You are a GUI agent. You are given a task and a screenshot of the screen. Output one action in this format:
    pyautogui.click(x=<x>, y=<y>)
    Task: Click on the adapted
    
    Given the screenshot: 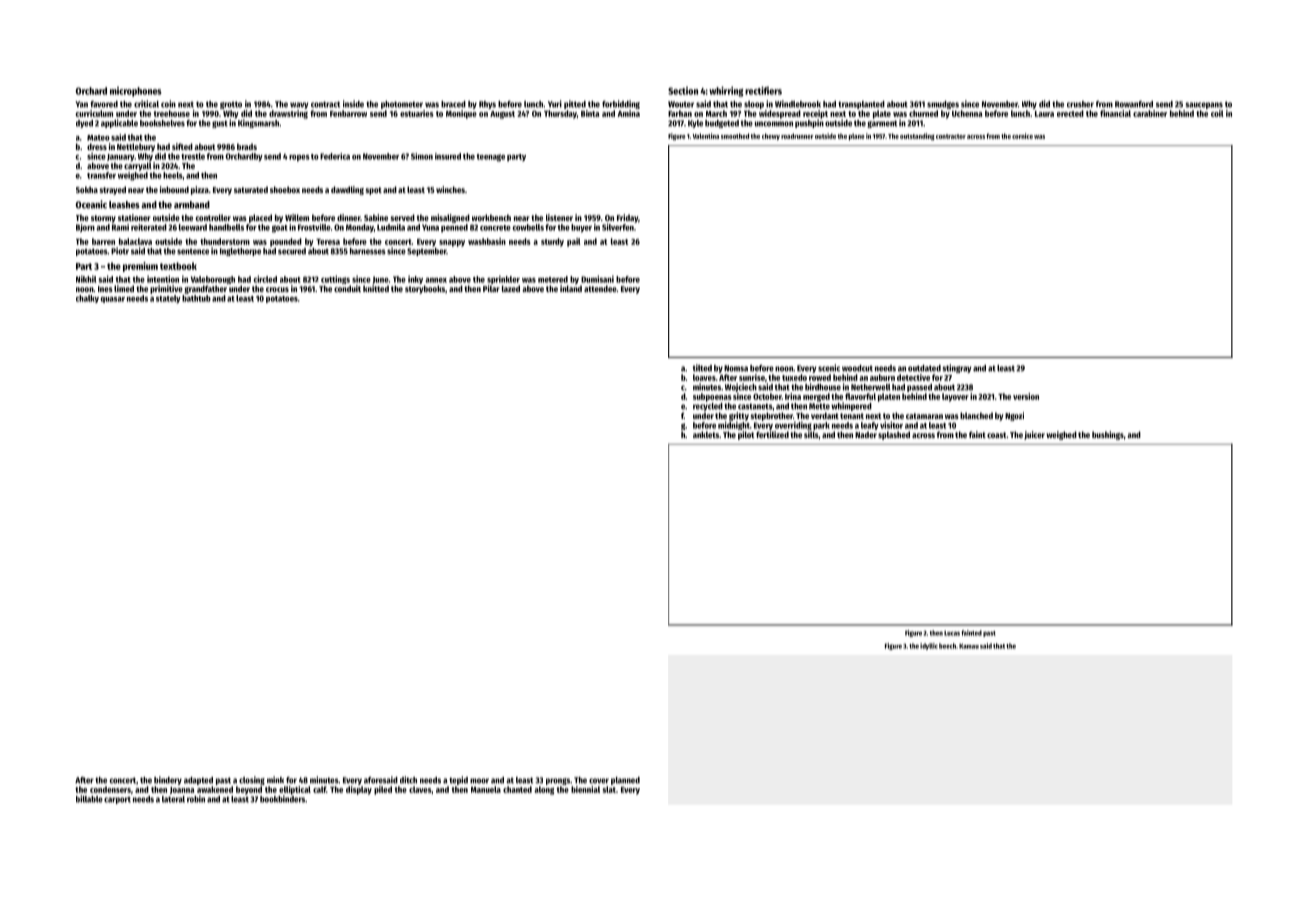 What is the action you would take?
    pyautogui.click(x=198, y=781)
